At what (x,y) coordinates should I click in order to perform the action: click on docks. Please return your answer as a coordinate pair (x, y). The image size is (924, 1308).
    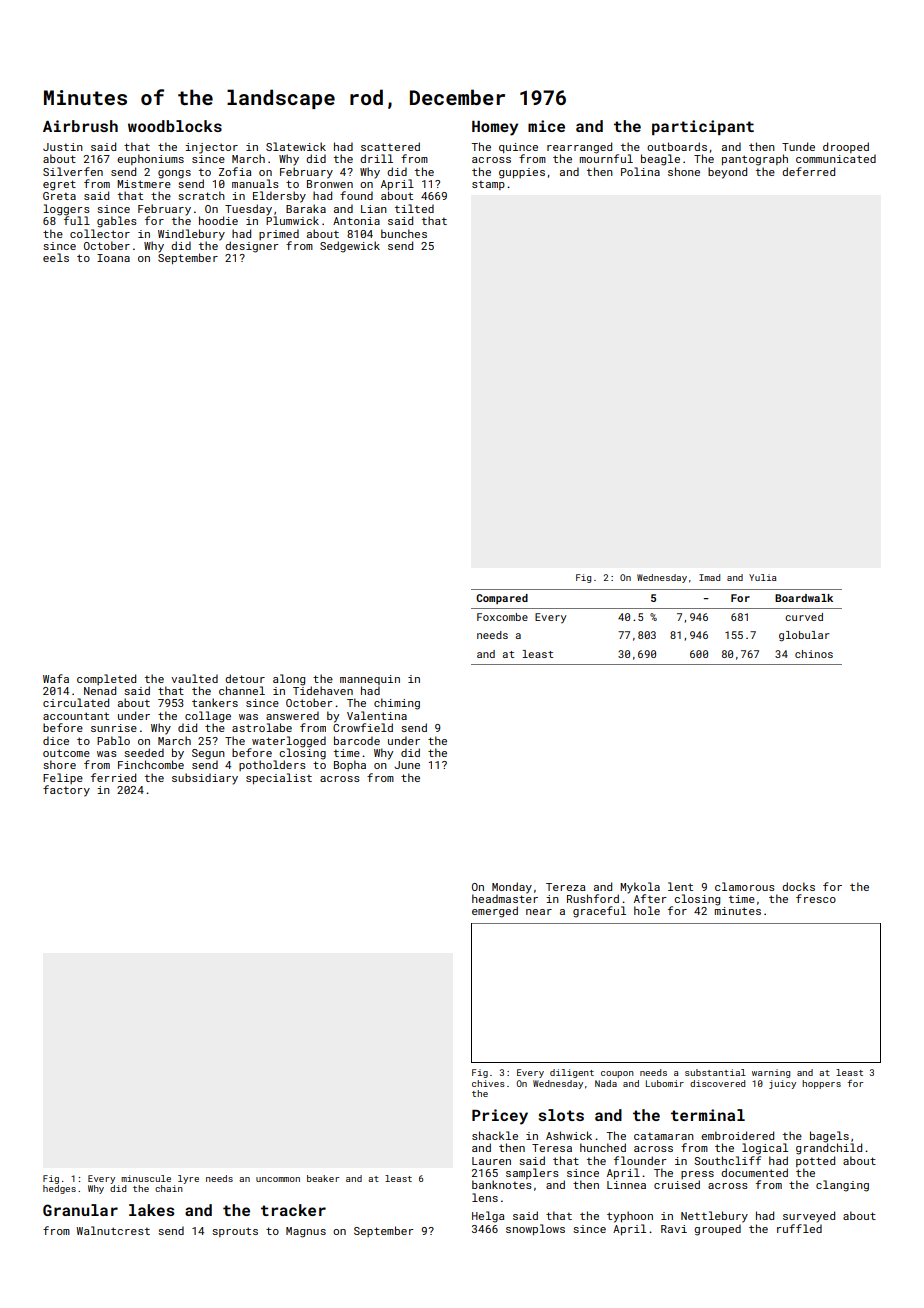
    Looking at the image, I should click on (798, 886).
